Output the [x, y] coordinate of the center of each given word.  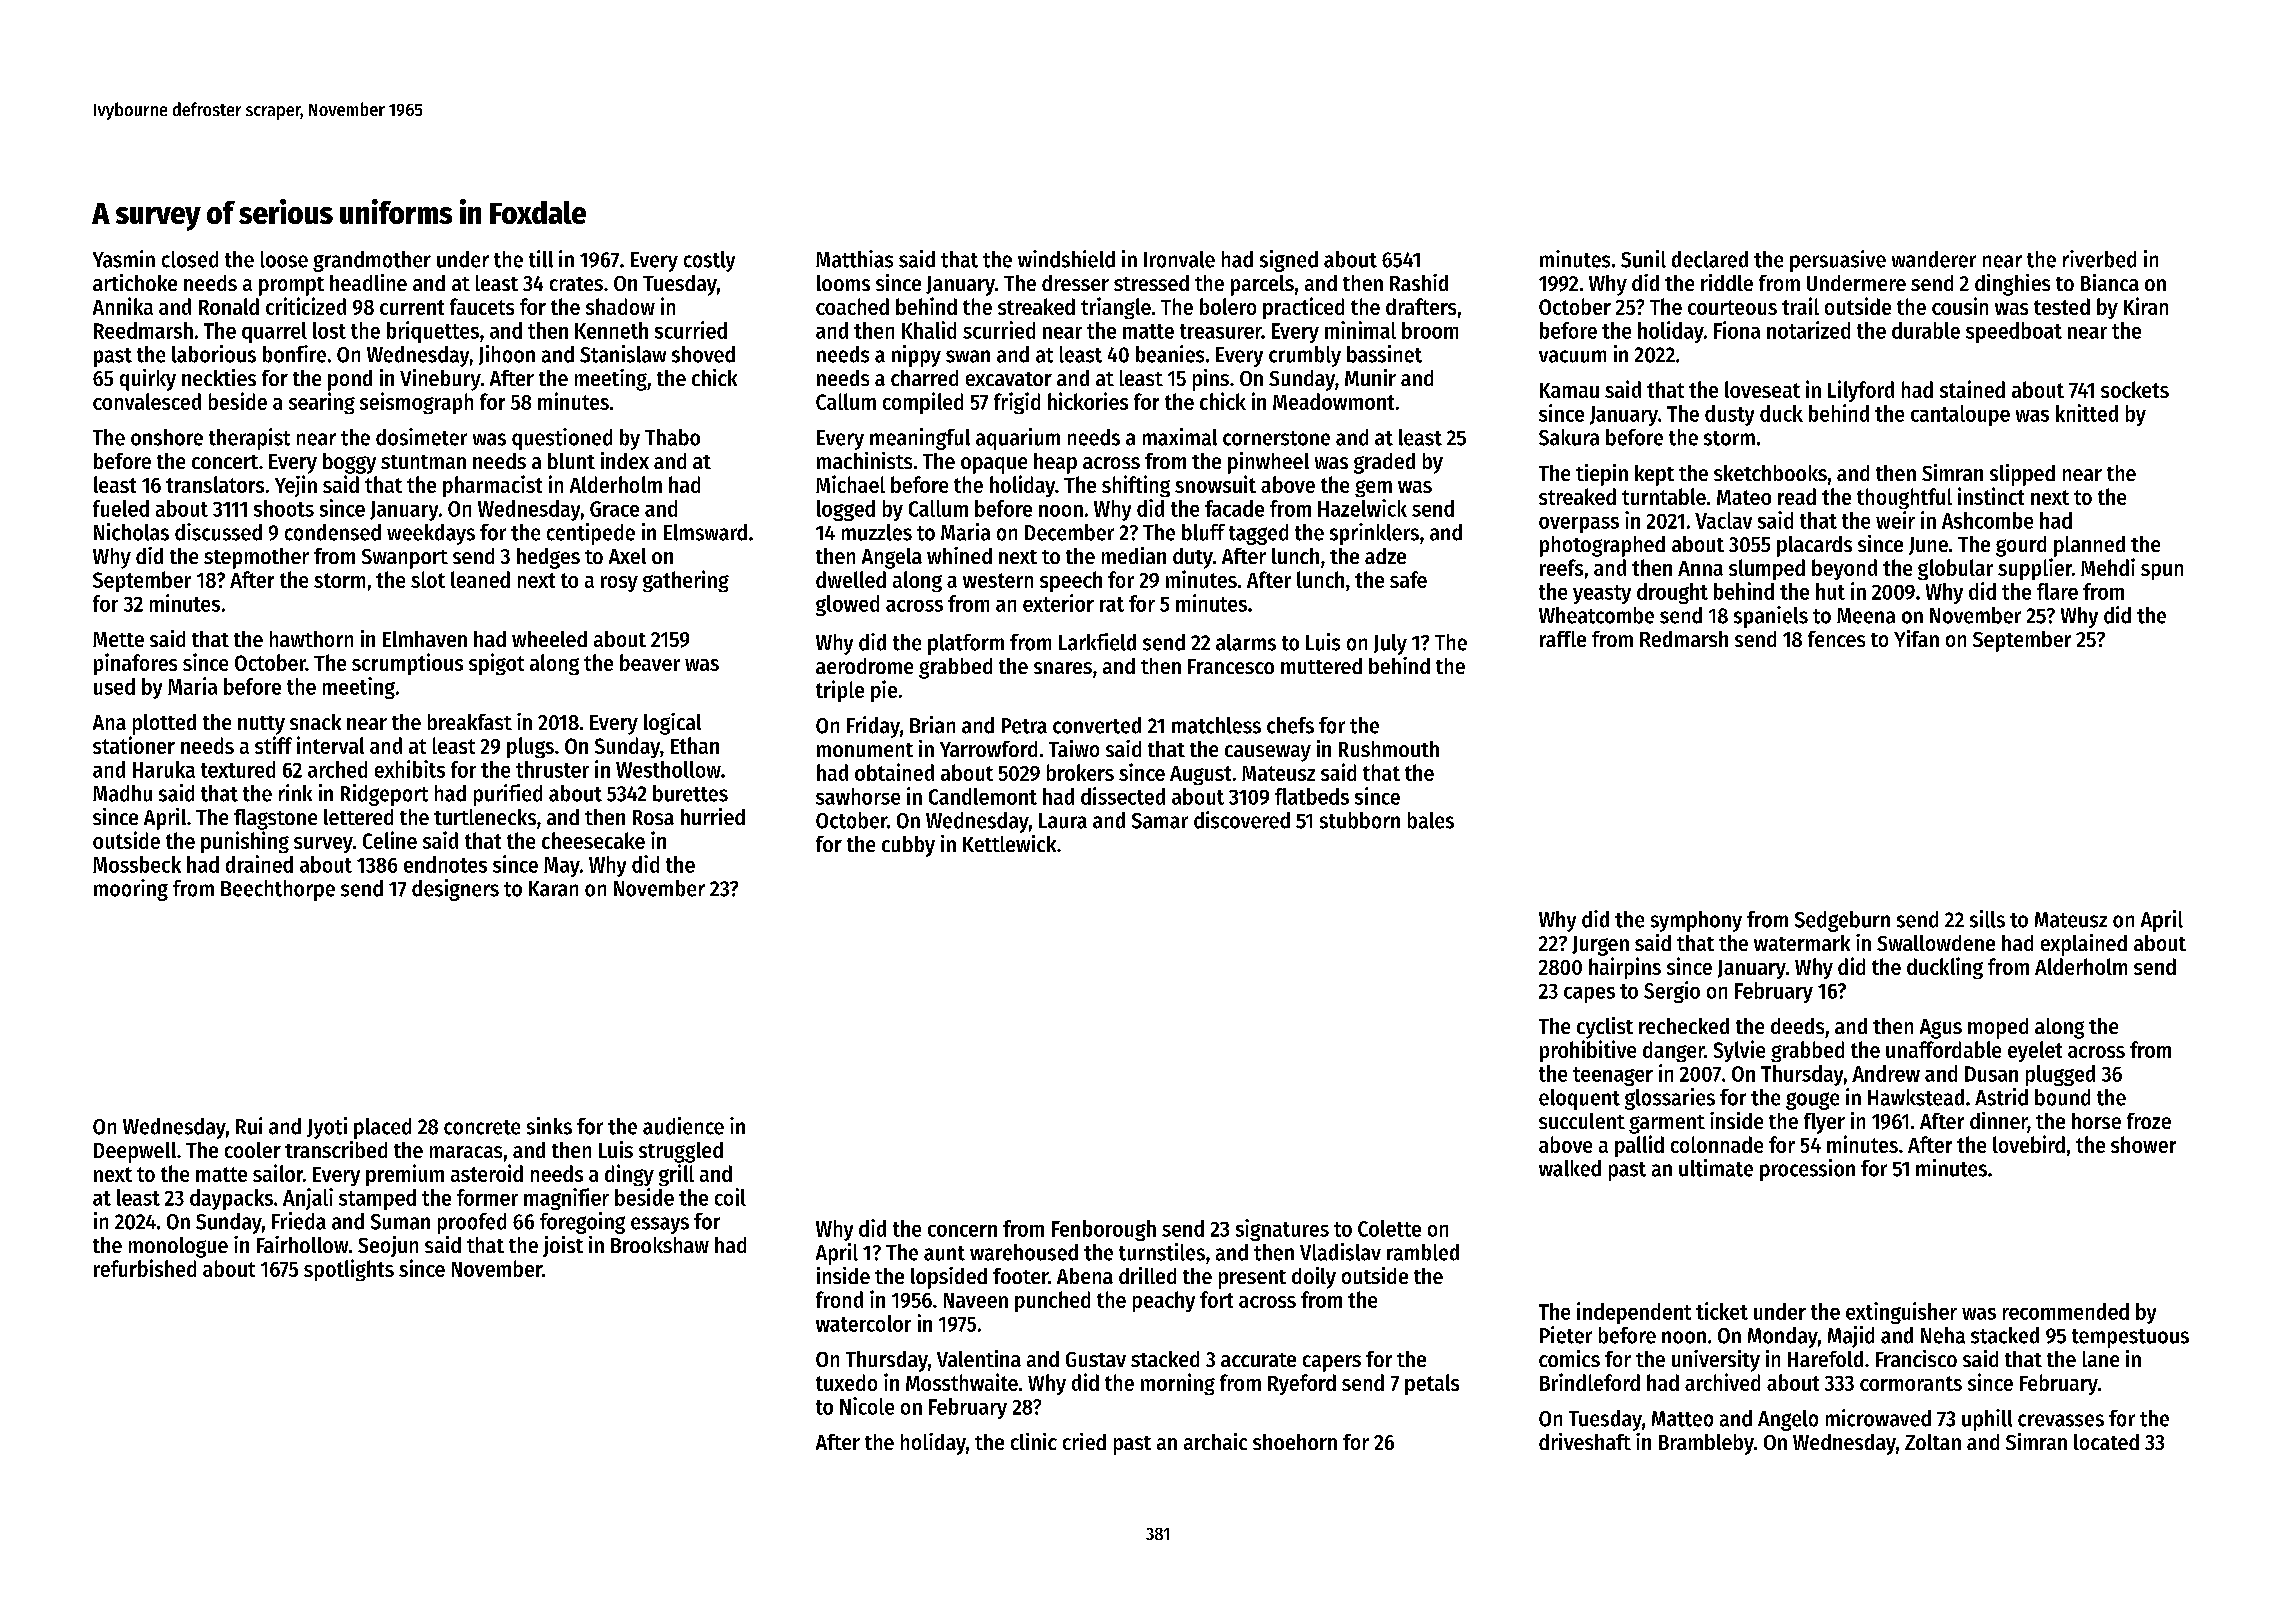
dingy [629, 1175]
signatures [1282, 1230]
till [541, 259]
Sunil [1643, 259]
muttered [1321, 666]
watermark [1802, 943]
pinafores [135, 664]
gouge [1812, 1101]
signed [1289, 261]
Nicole [867, 1406]
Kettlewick [1009, 843]
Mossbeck [137, 864]
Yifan [1916, 638]
